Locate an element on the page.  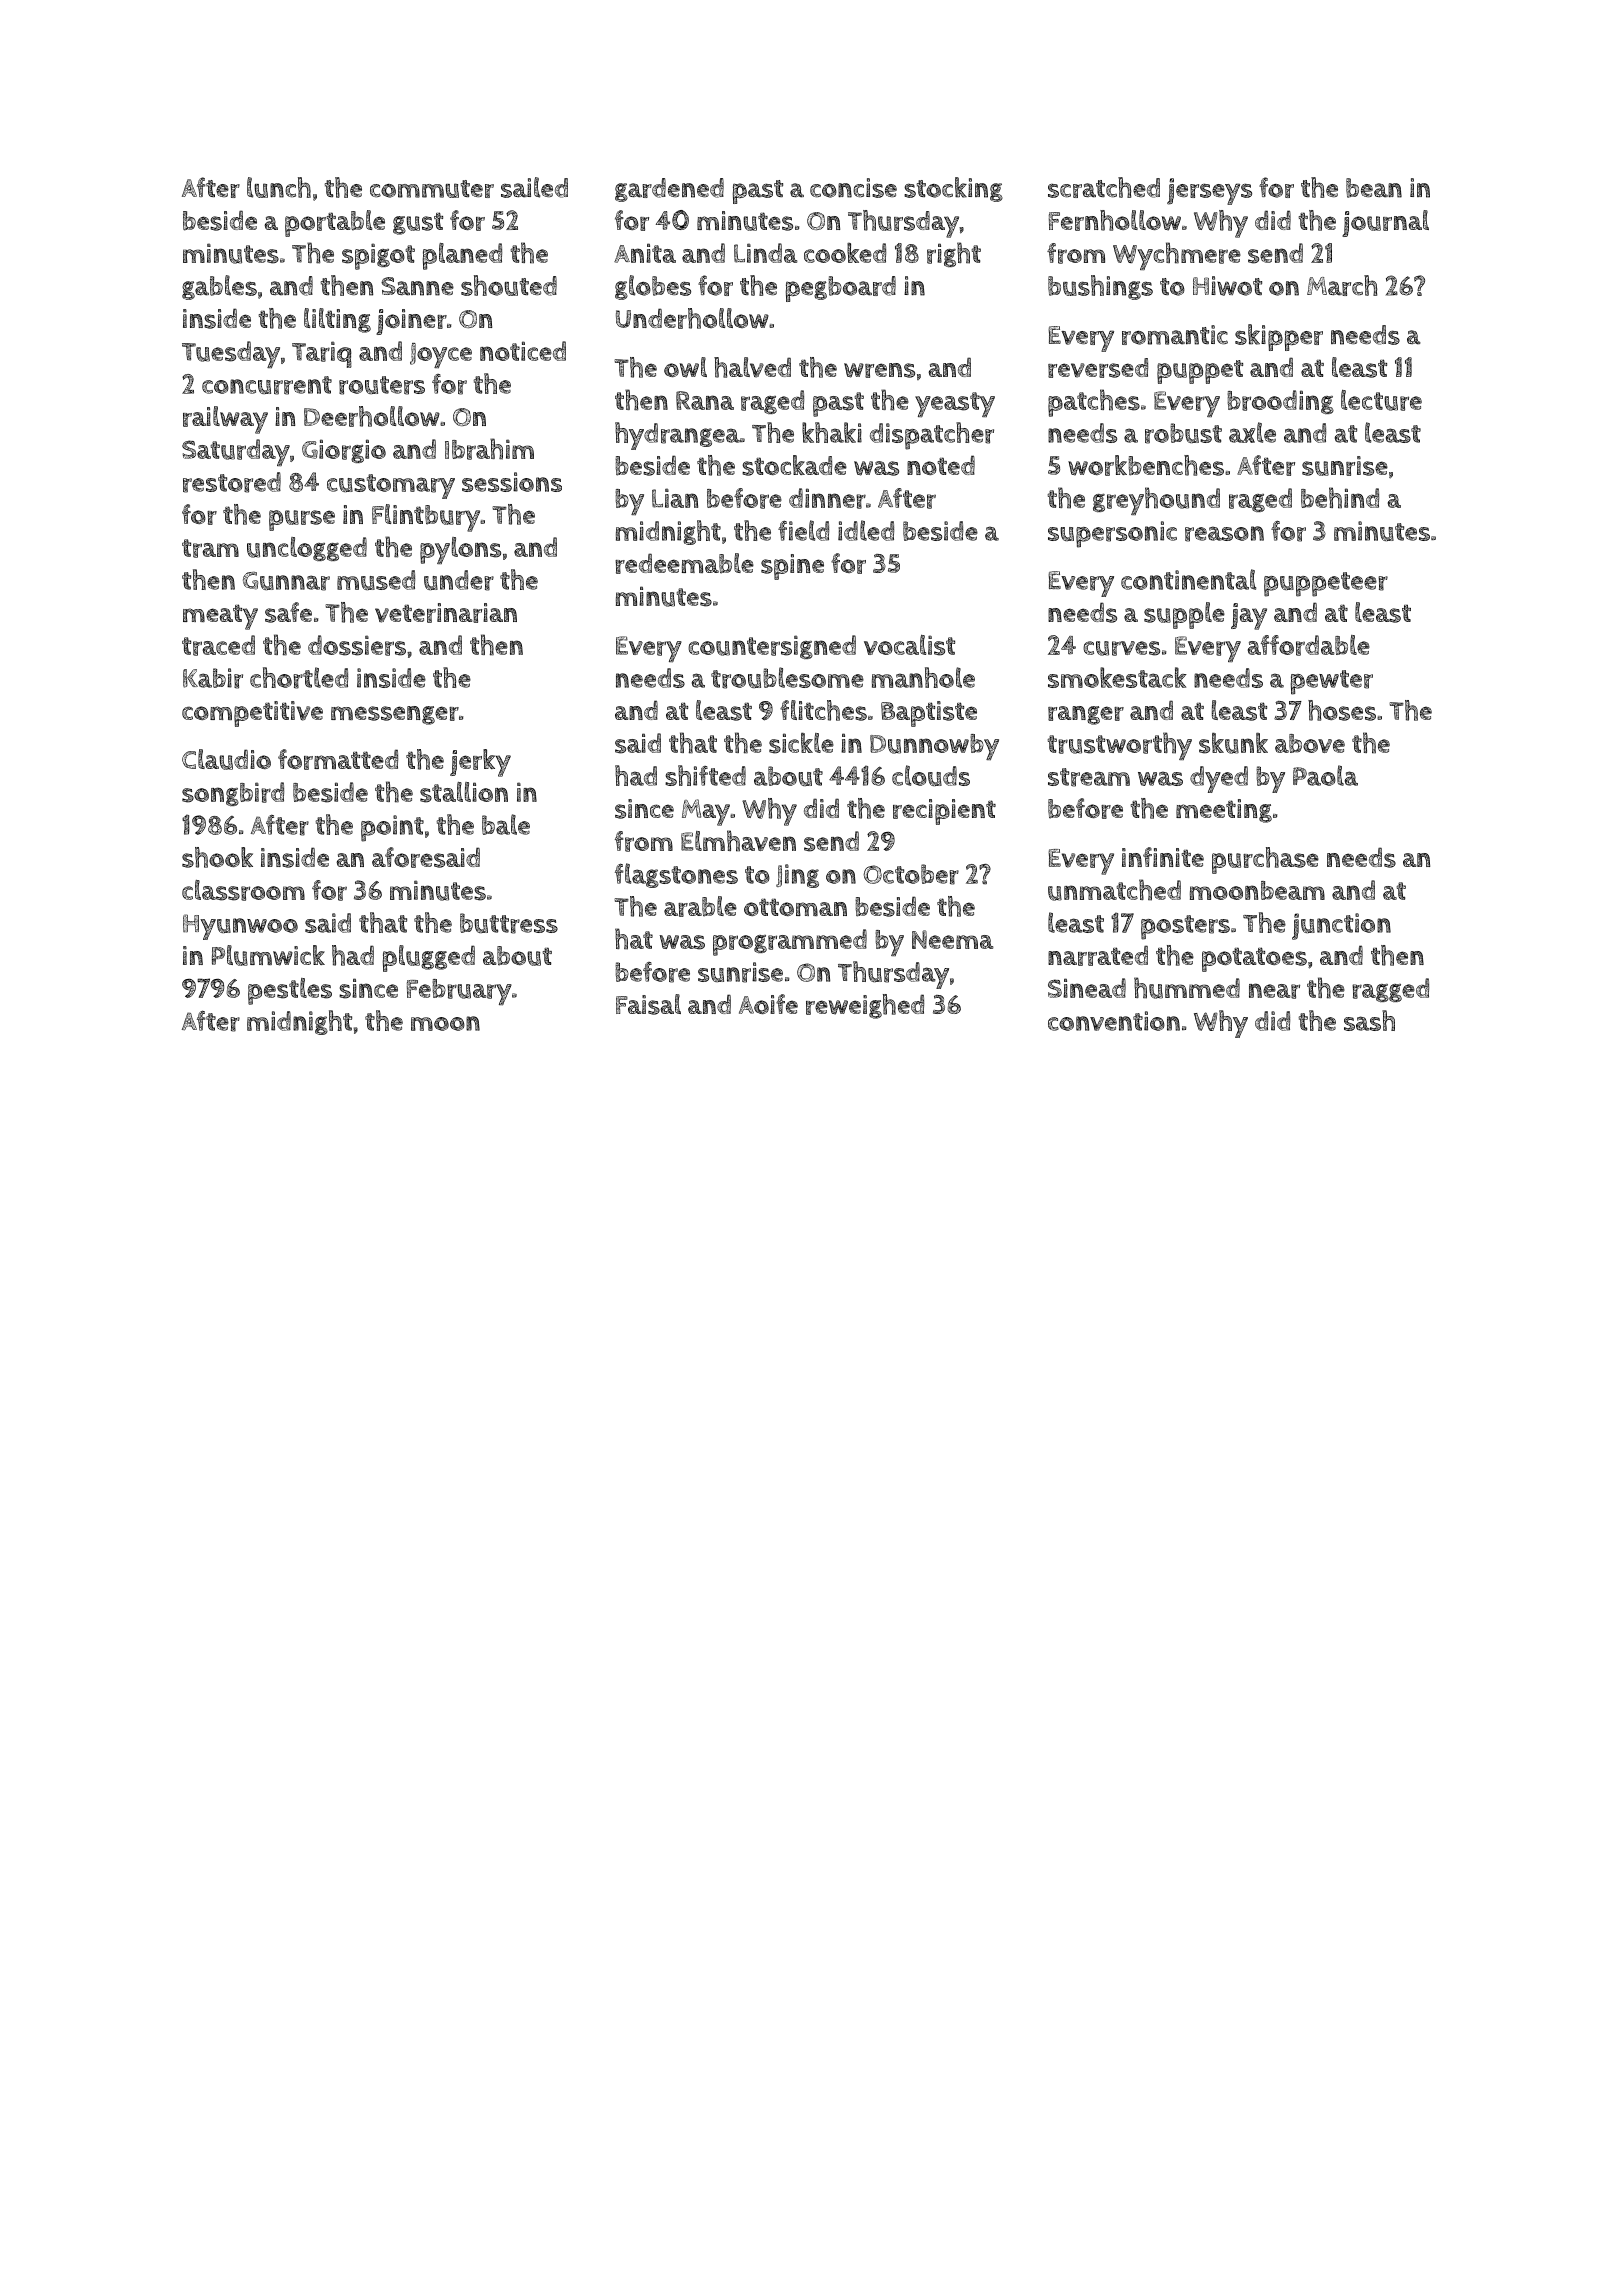
potatoes is located at coordinates (1254, 959).
